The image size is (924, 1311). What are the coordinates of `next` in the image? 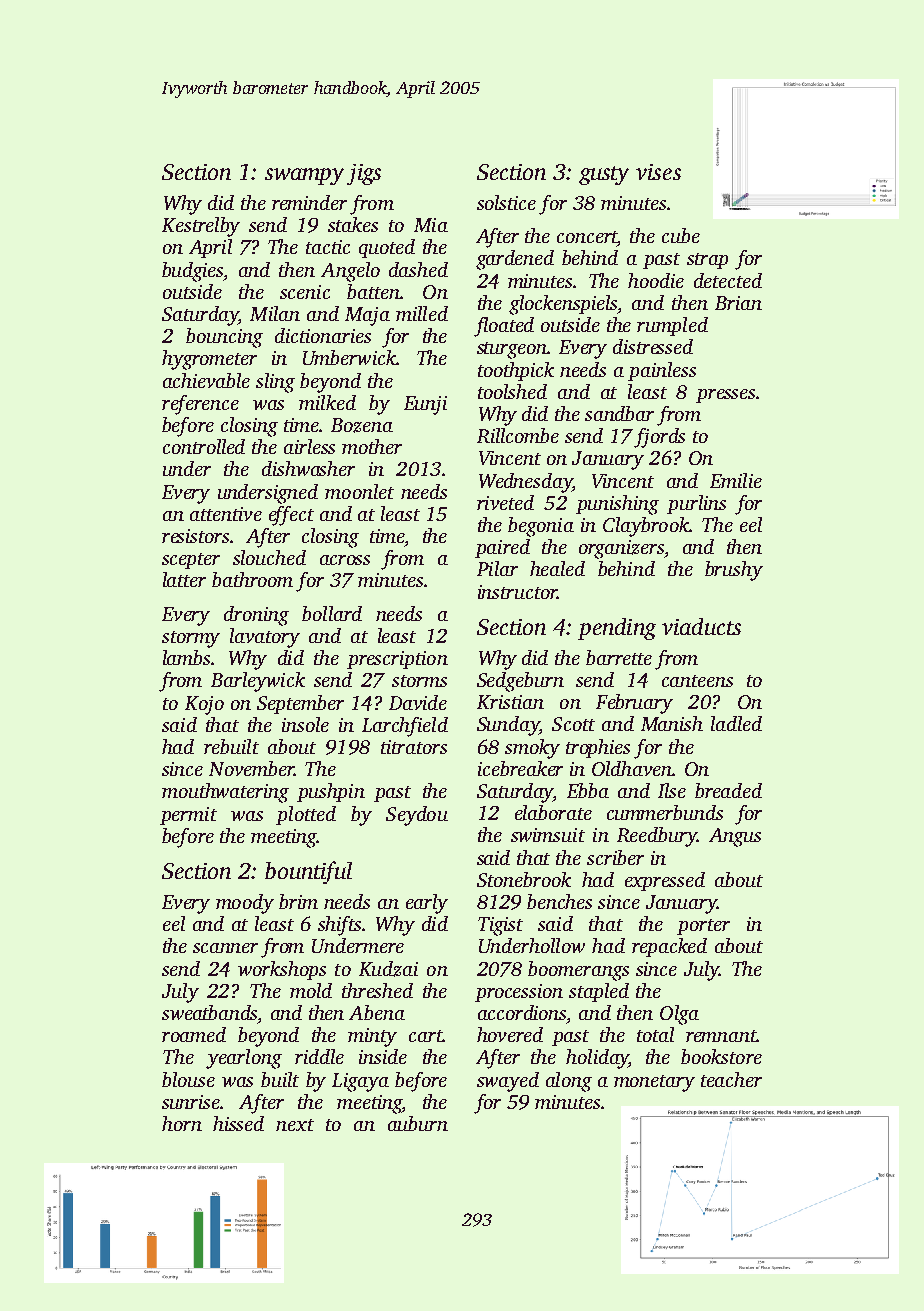 It's located at (295, 1125).
